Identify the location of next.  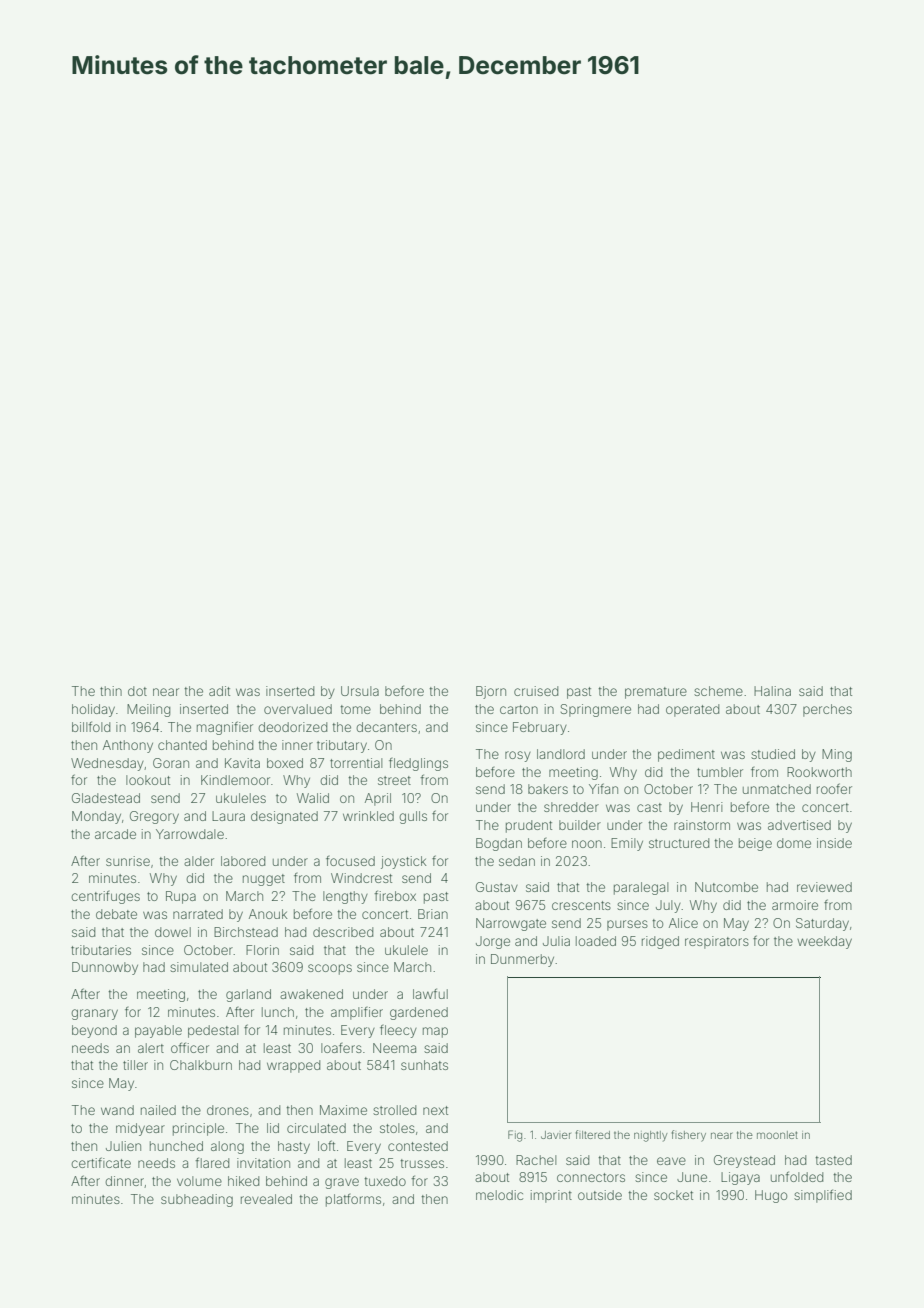
(435, 1110).
